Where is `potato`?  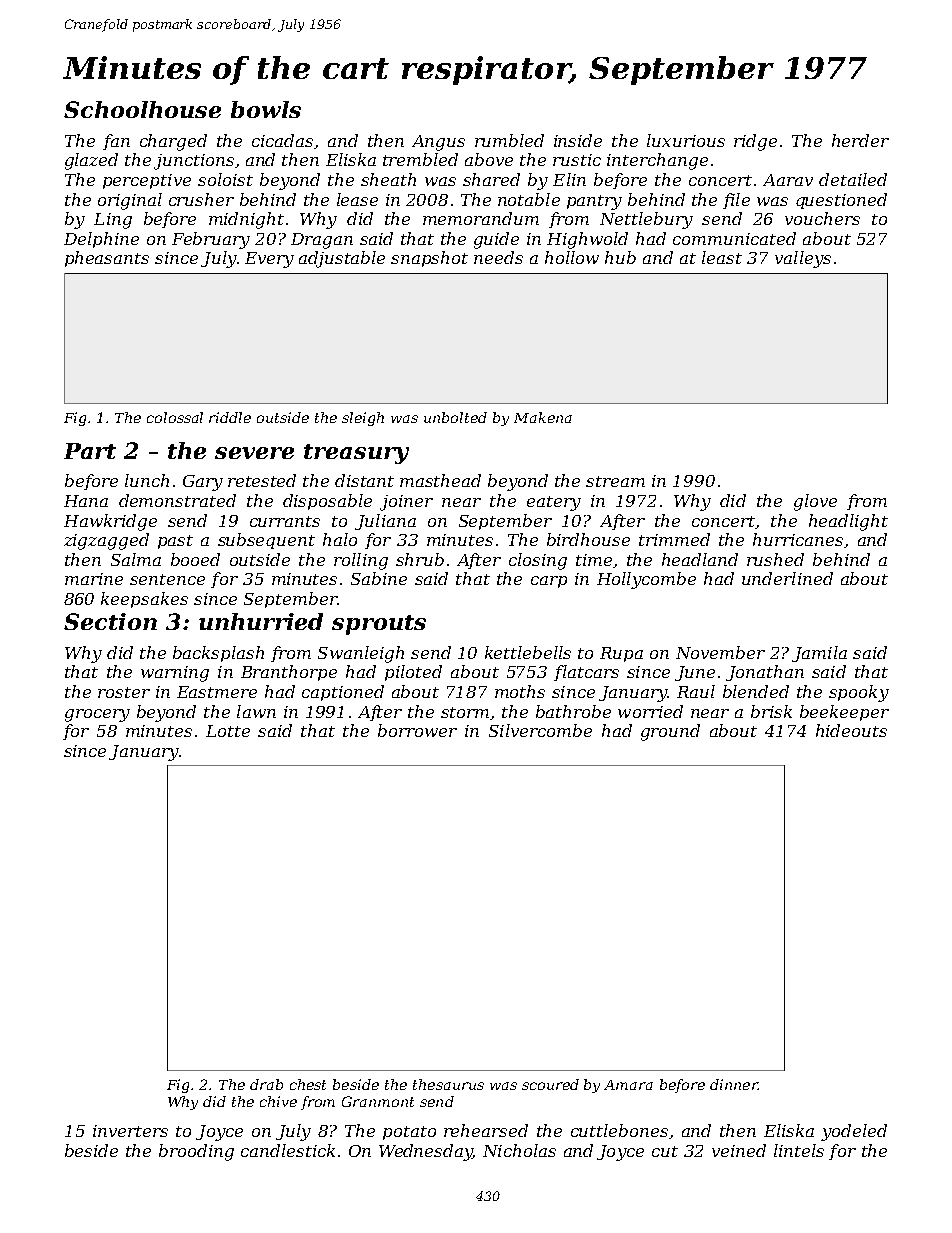 potato is located at coordinates (409, 1133).
